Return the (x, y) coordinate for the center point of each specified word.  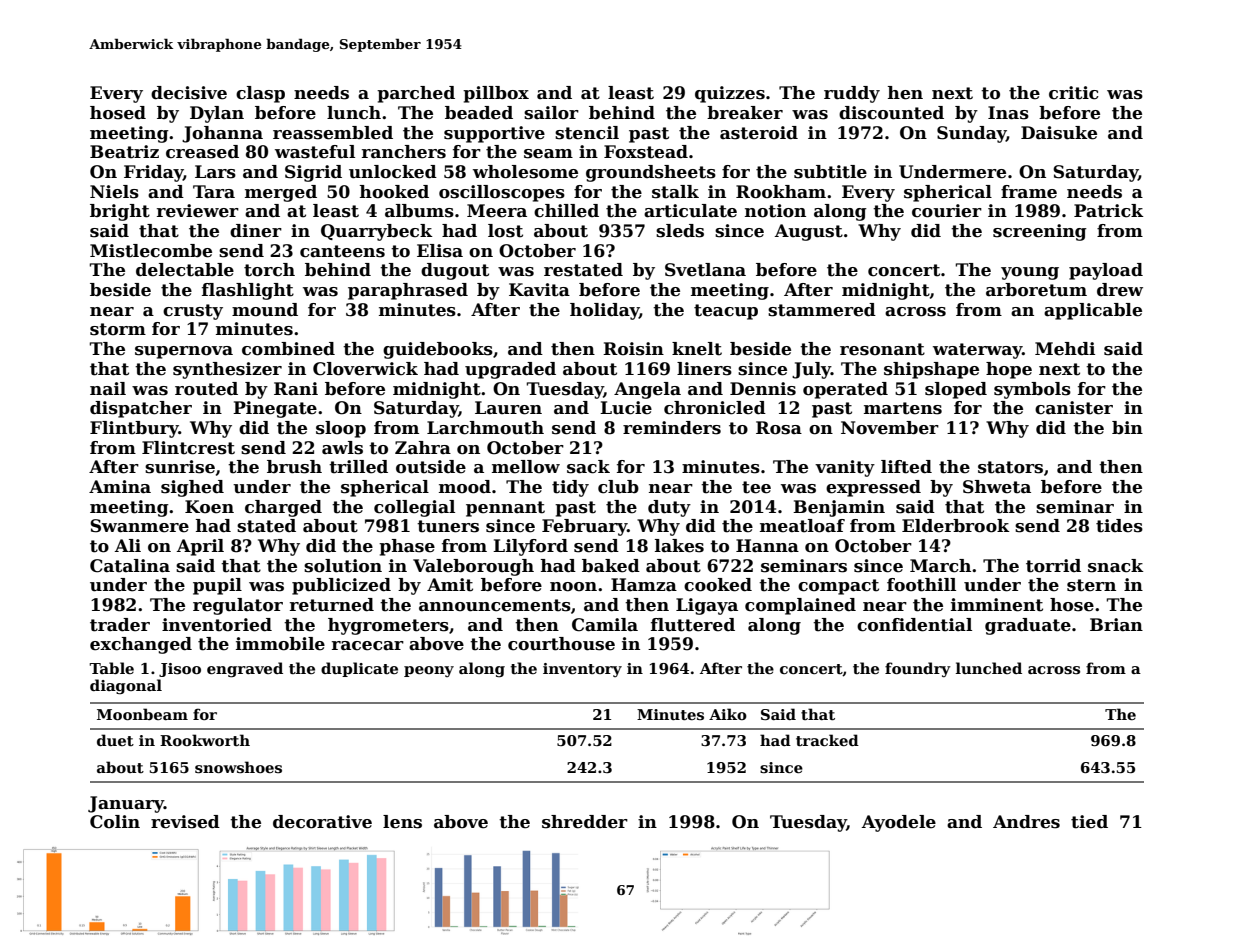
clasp (260, 94)
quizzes (730, 94)
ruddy (852, 94)
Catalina (130, 566)
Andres (1026, 822)
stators (1010, 467)
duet (115, 740)
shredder (585, 822)
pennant (505, 509)
